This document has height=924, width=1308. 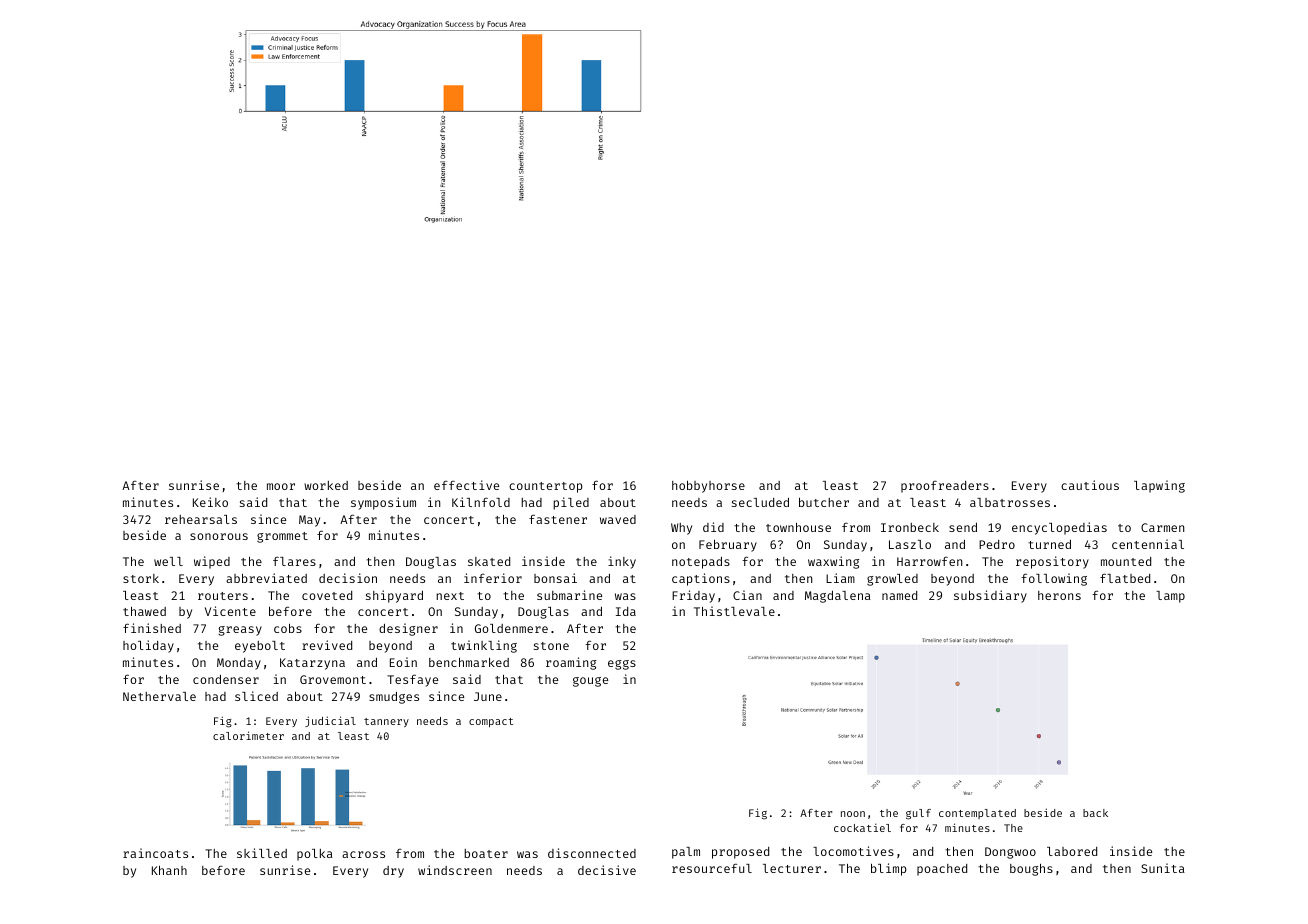 What do you see at coordinates (590, 682) in the document?
I see `gouge` at bounding box center [590, 682].
